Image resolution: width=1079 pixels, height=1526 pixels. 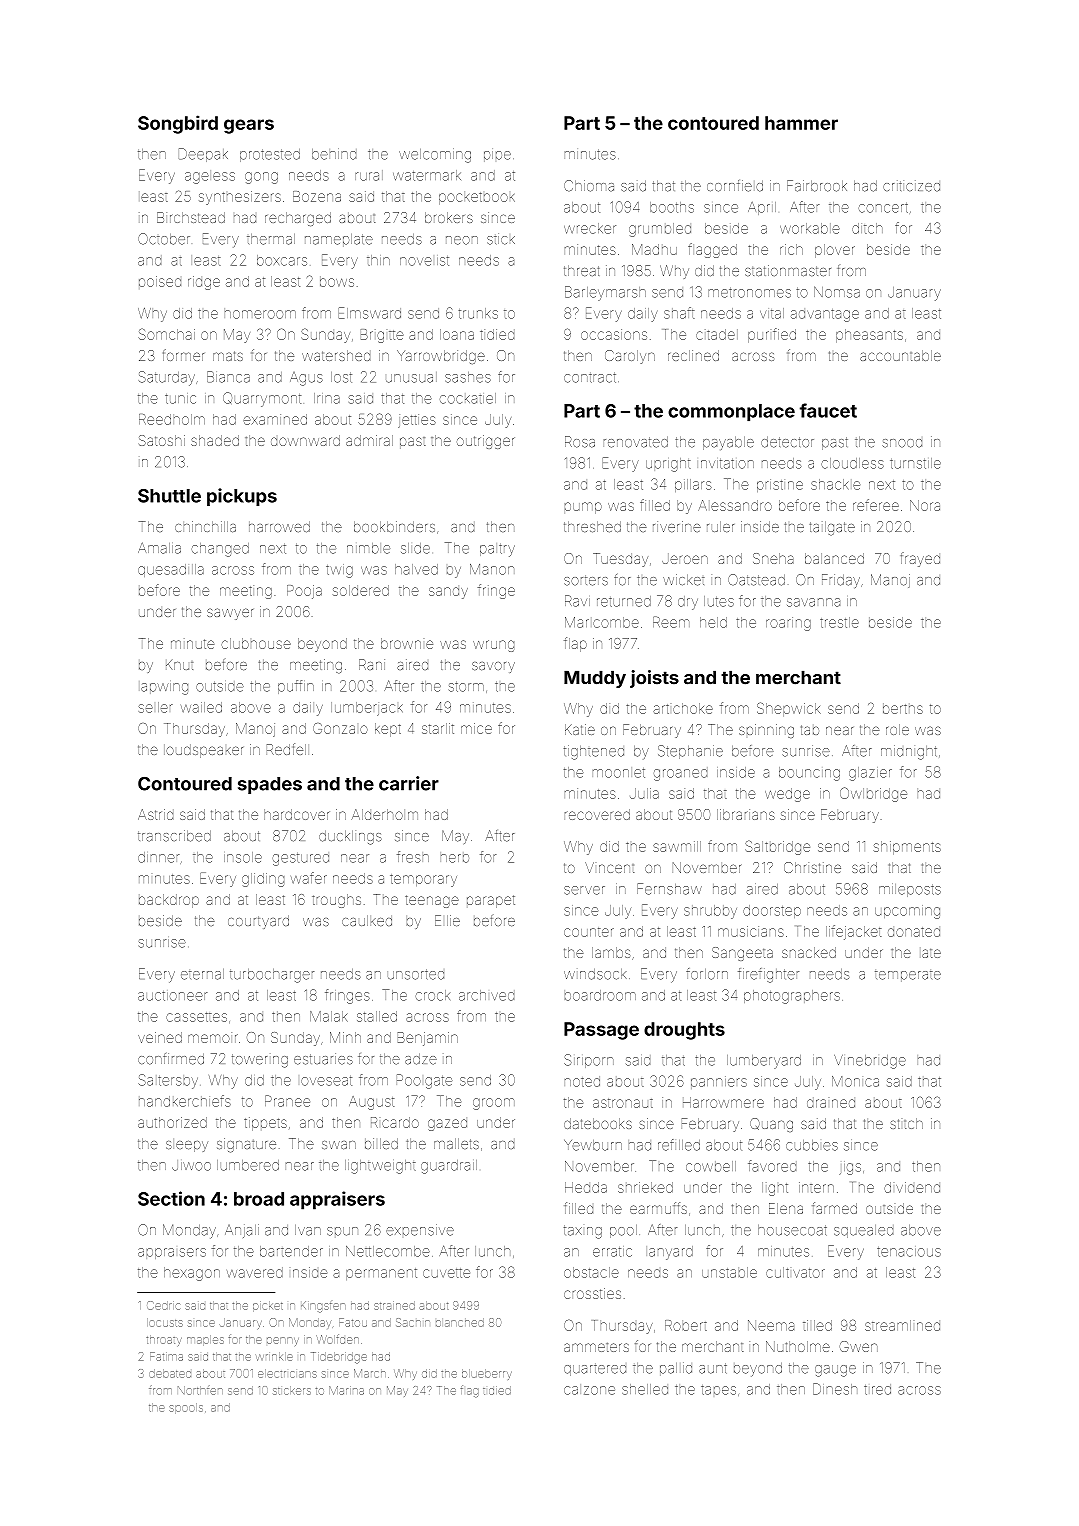 I want to click on criticized, so click(x=911, y=186).
